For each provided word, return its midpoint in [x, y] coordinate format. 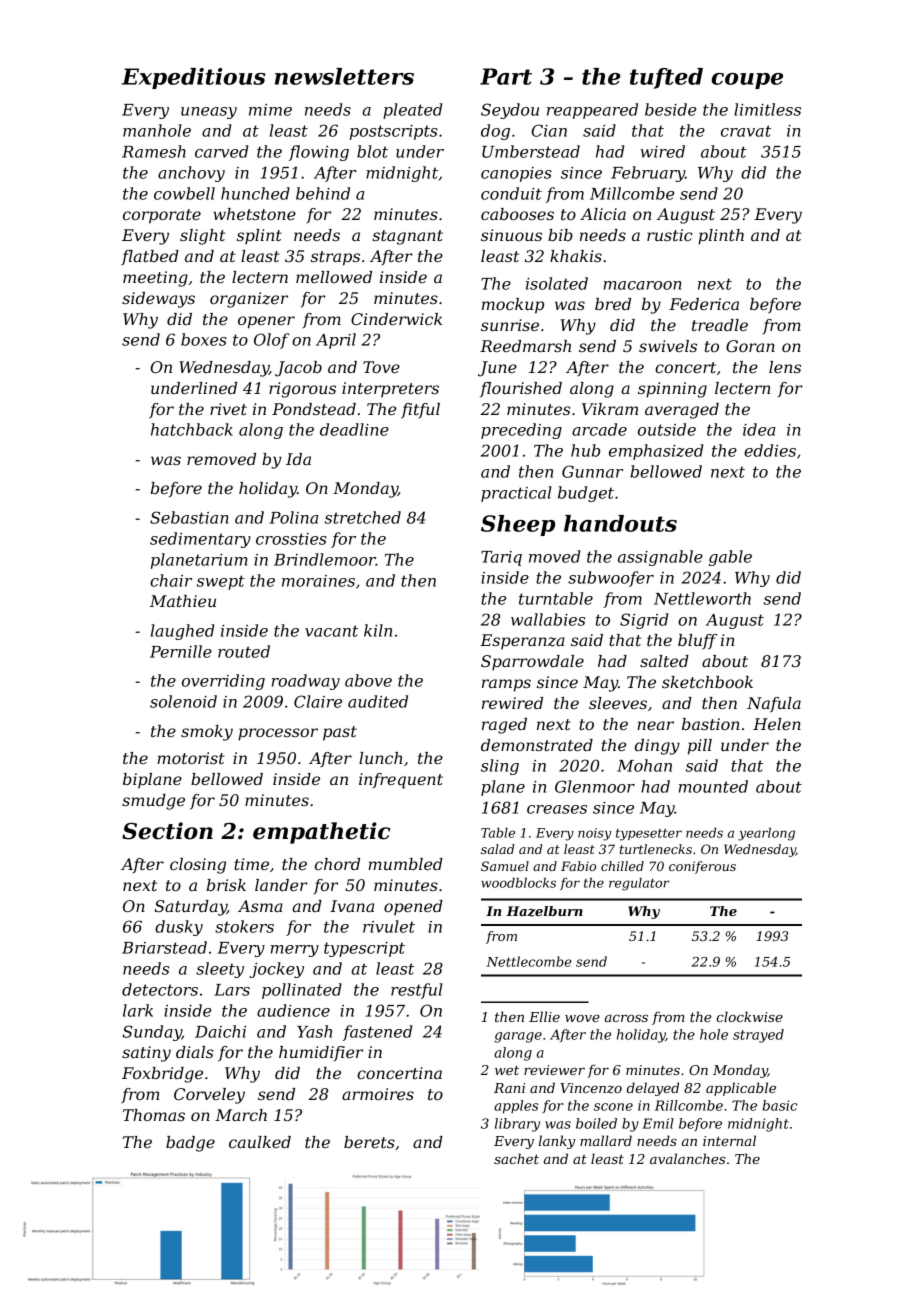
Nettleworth [702, 598]
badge [190, 1144]
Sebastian [189, 517]
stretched [363, 517]
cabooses [517, 214]
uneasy [209, 113]
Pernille [181, 651]
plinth [721, 237]
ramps [506, 685]
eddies [770, 450]
